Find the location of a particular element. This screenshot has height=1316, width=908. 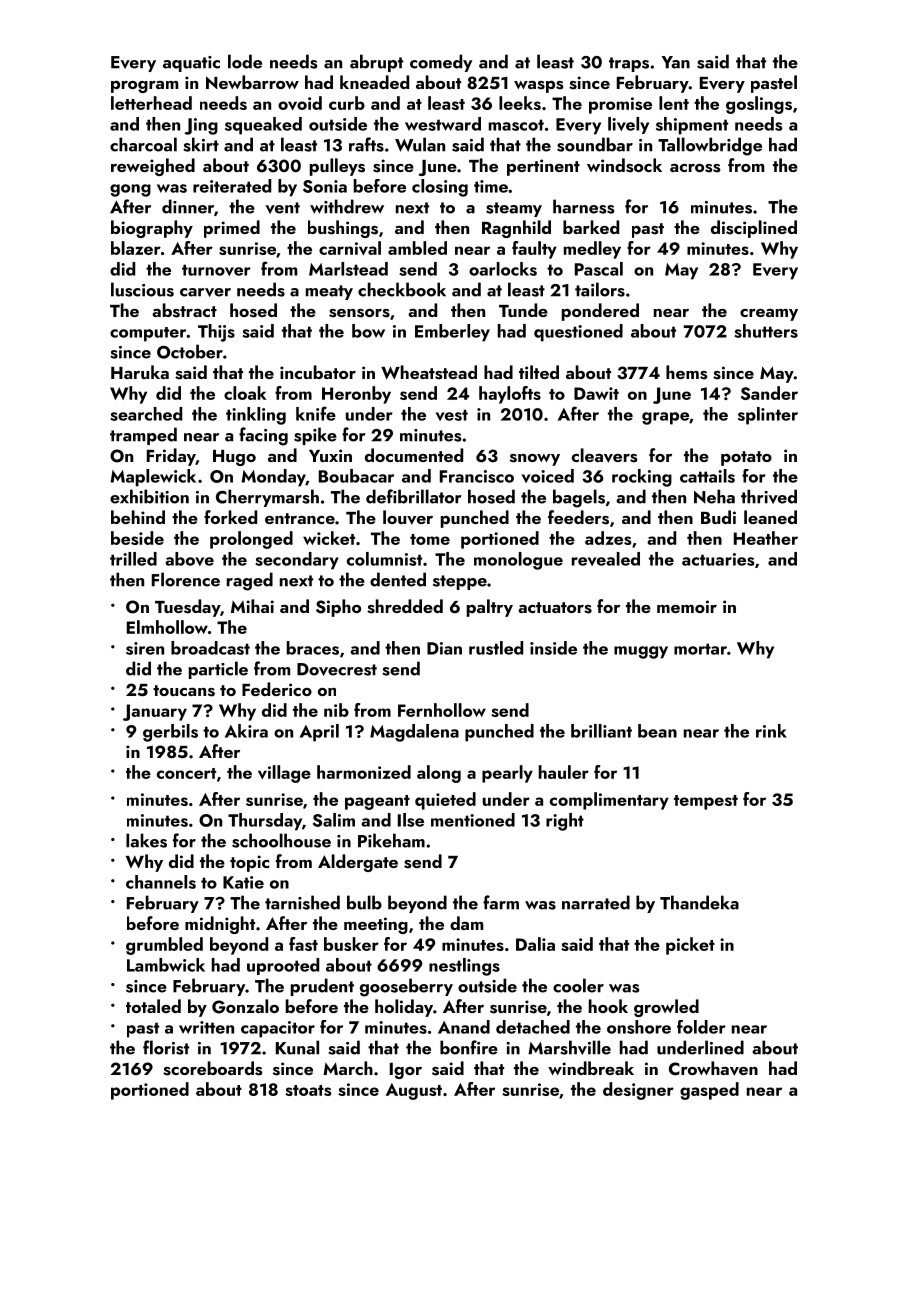

searched is located at coordinates (146, 414).
